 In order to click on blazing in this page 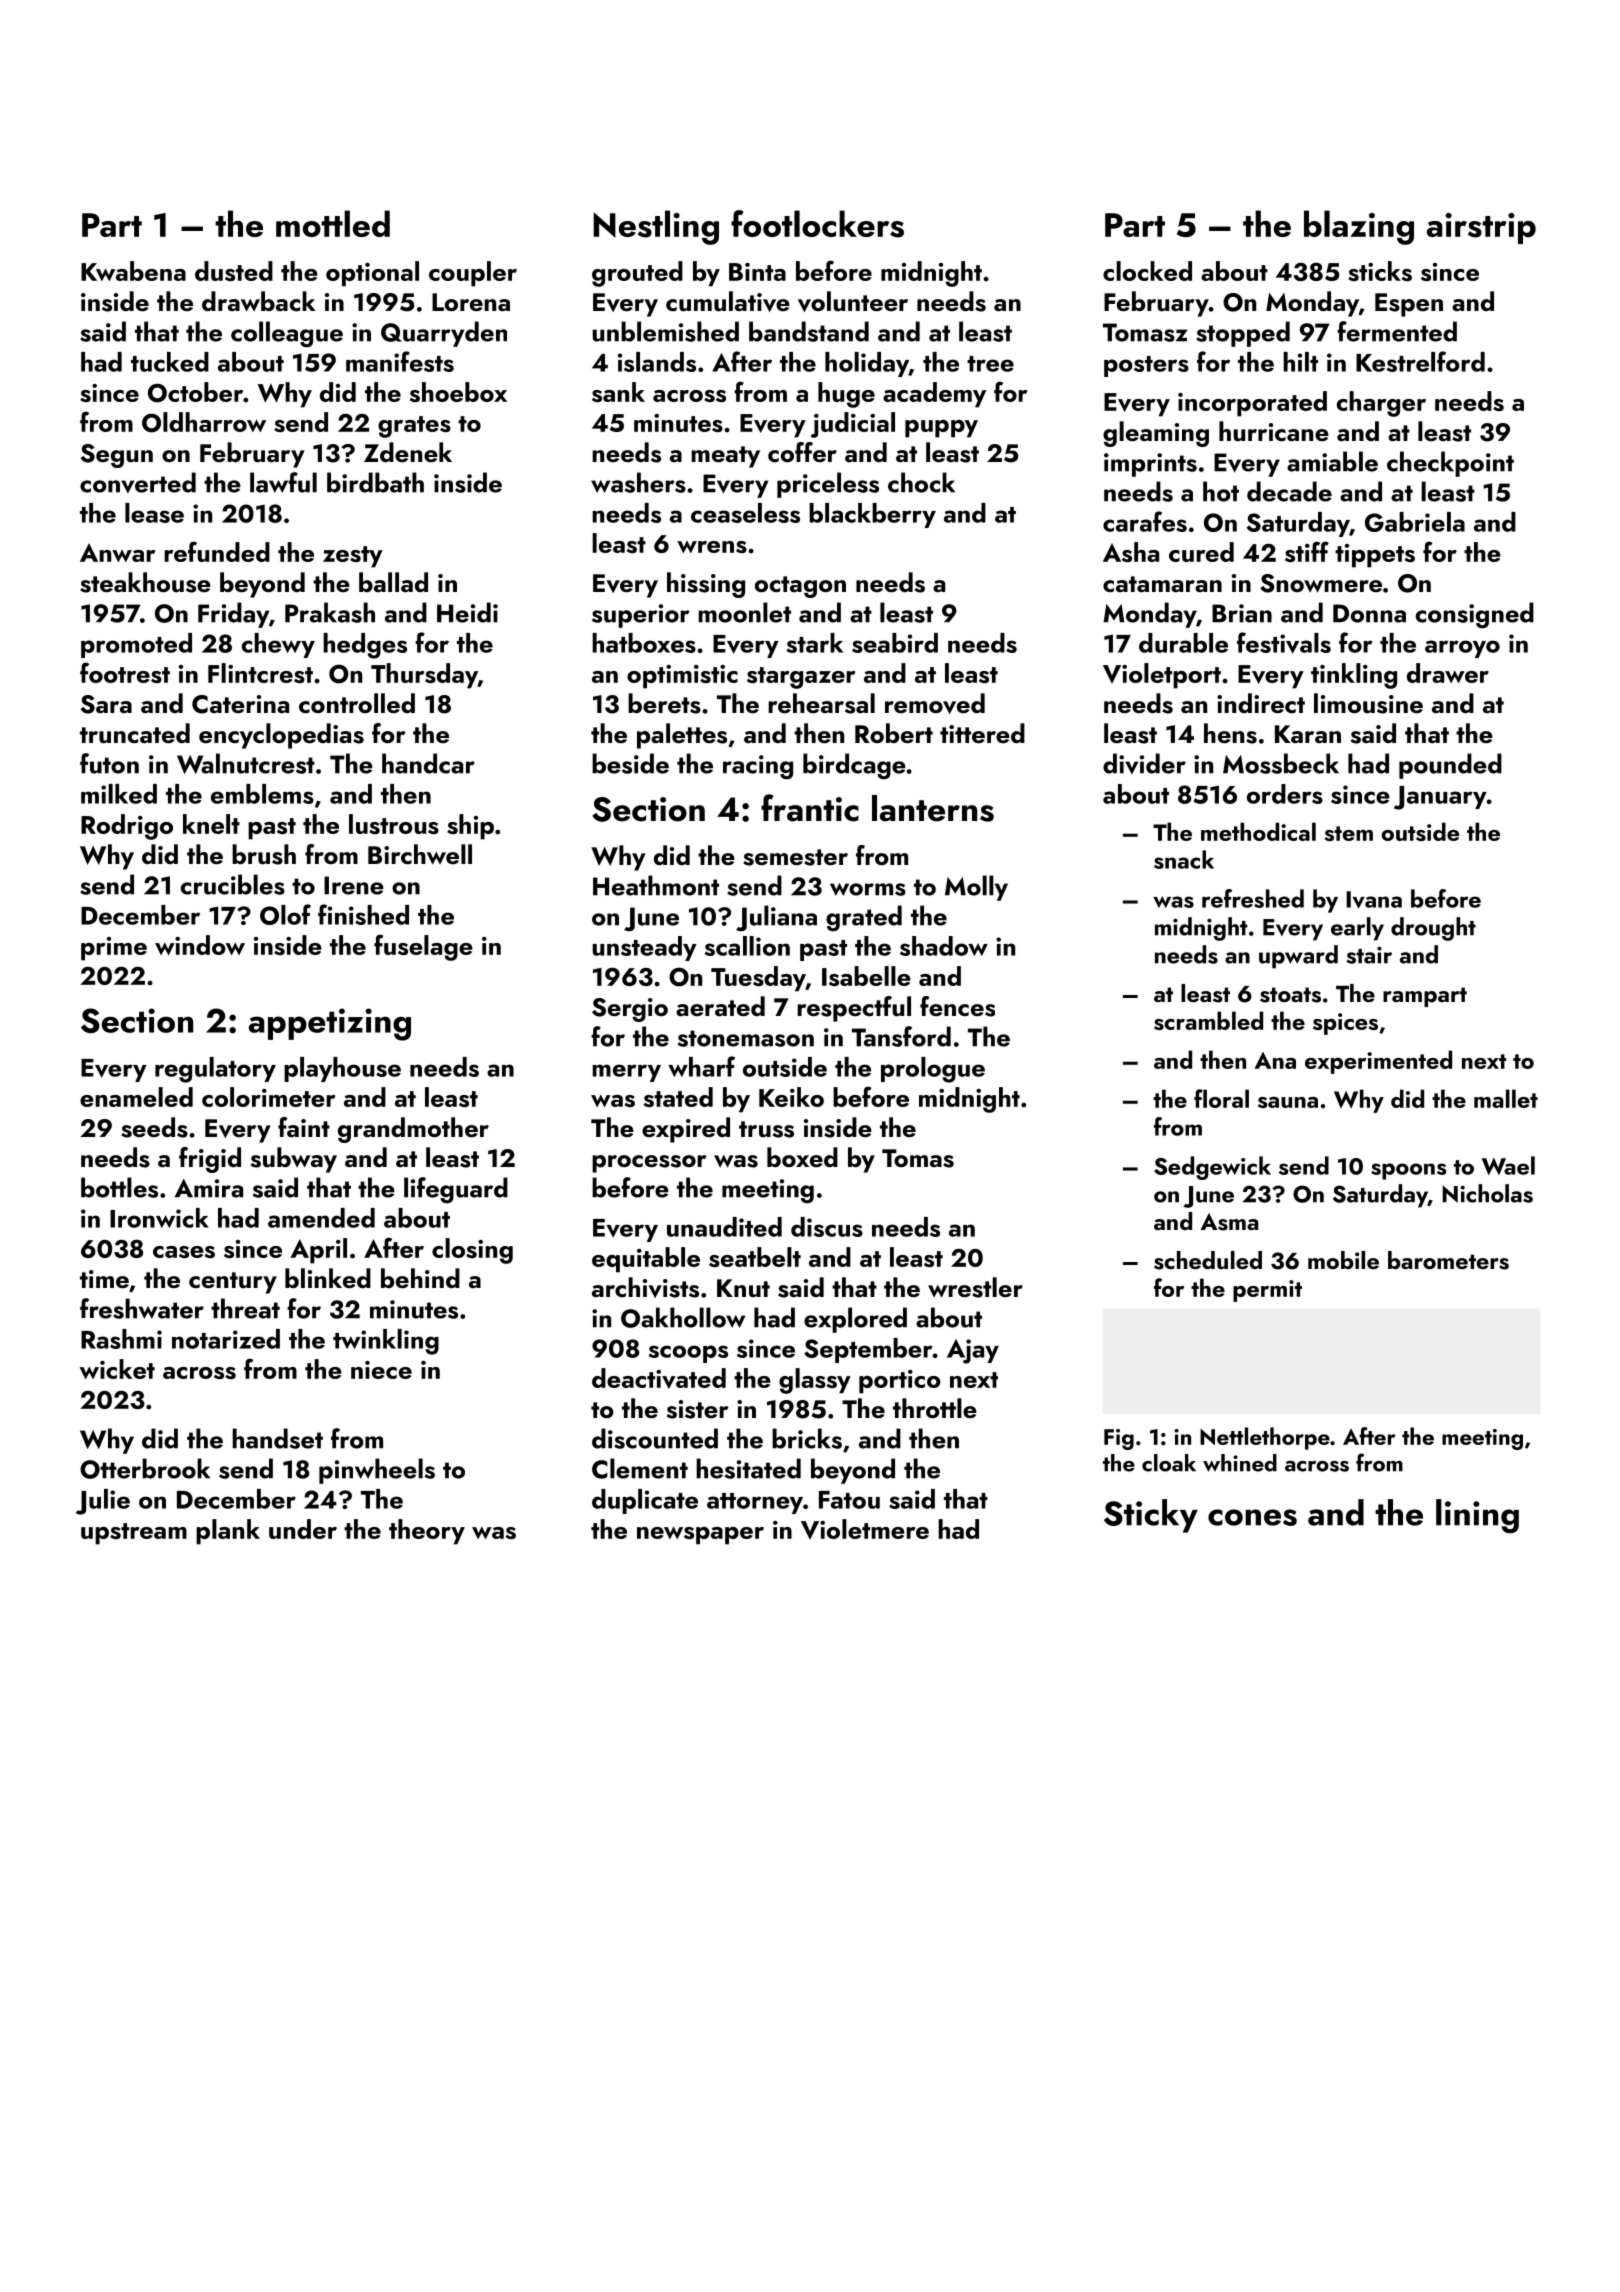, I will do `click(1359, 227)`.
